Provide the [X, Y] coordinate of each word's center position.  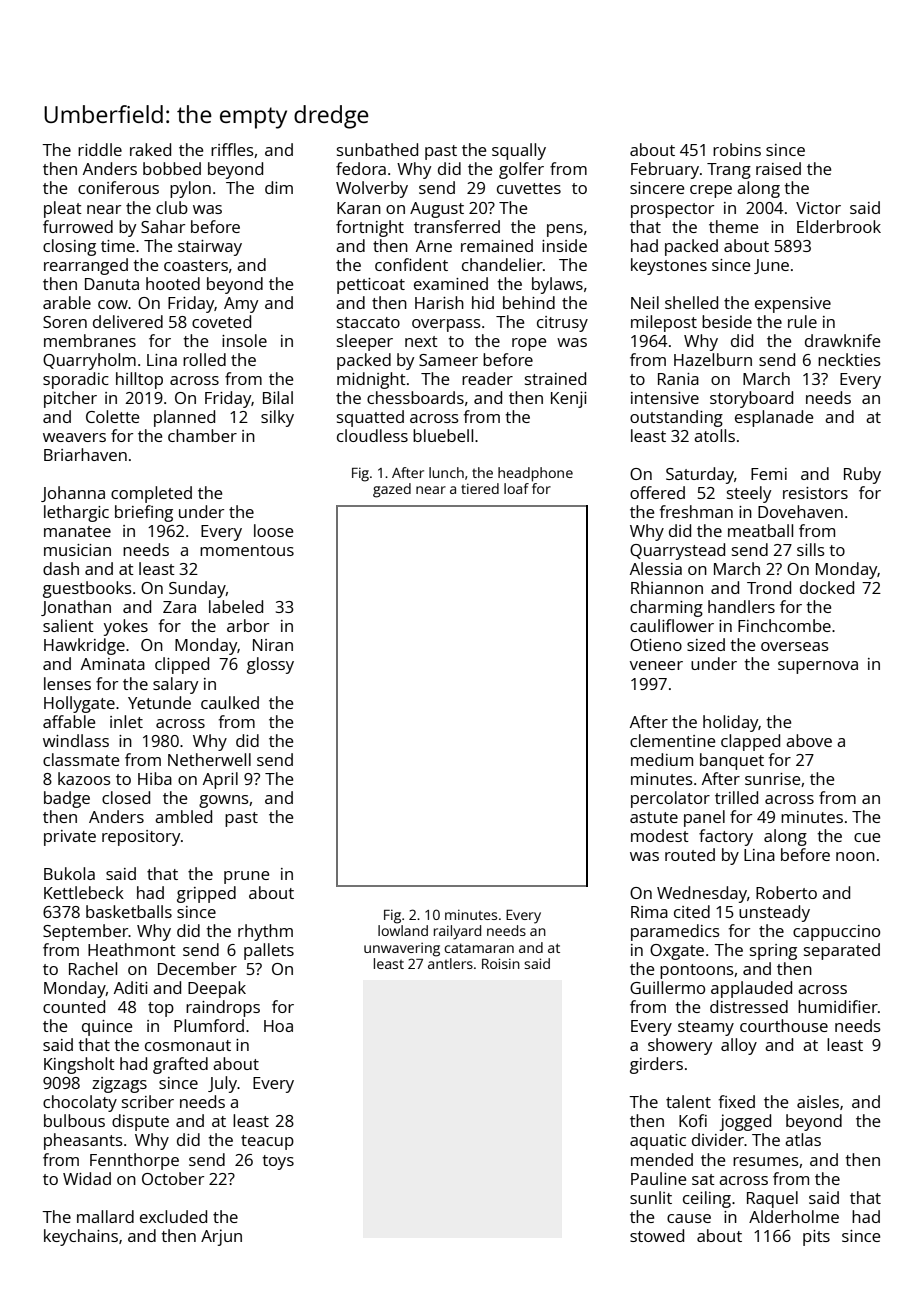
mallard [105, 1216]
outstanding [676, 418]
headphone [535, 474]
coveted [221, 321]
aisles [818, 1101]
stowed [657, 1235]
